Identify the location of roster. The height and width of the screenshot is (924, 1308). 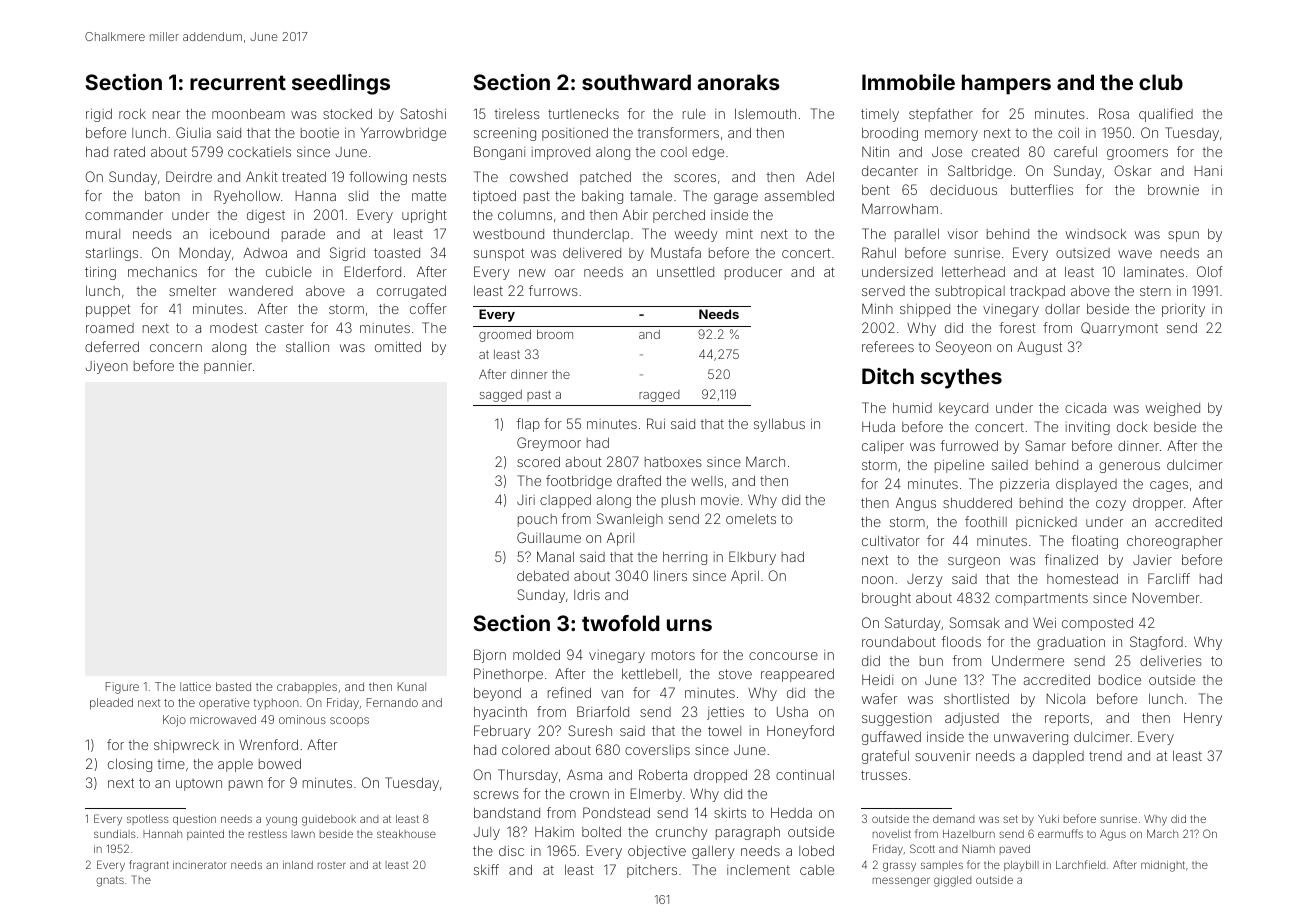
(332, 865).
